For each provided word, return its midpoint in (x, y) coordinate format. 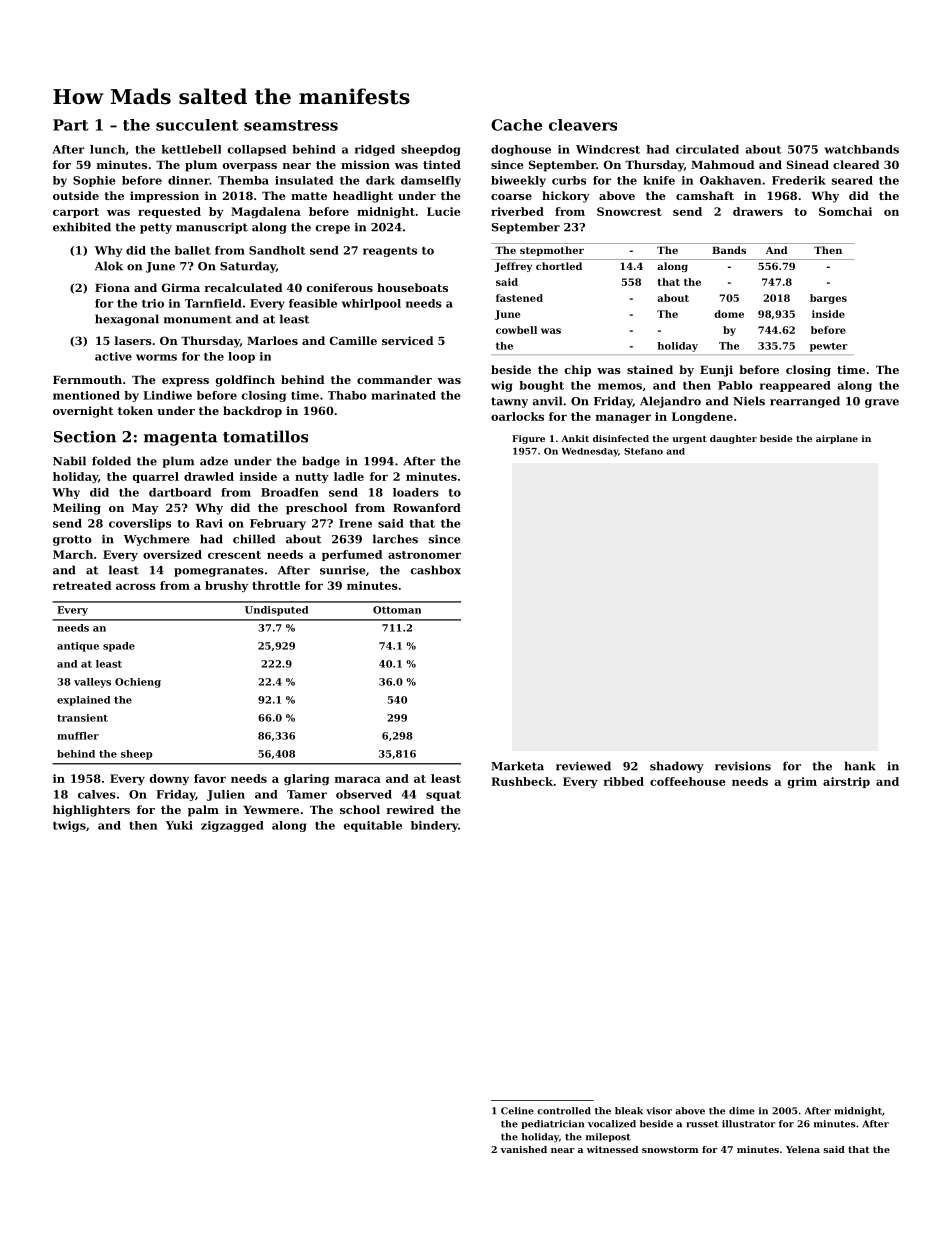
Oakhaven (730, 180)
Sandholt (277, 250)
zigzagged (232, 826)
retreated (82, 585)
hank (860, 766)
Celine (517, 1111)
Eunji (716, 371)
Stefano (643, 451)
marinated (403, 395)
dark (380, 180)
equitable (373, 826)
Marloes (272, 340)
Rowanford (427, 507)
